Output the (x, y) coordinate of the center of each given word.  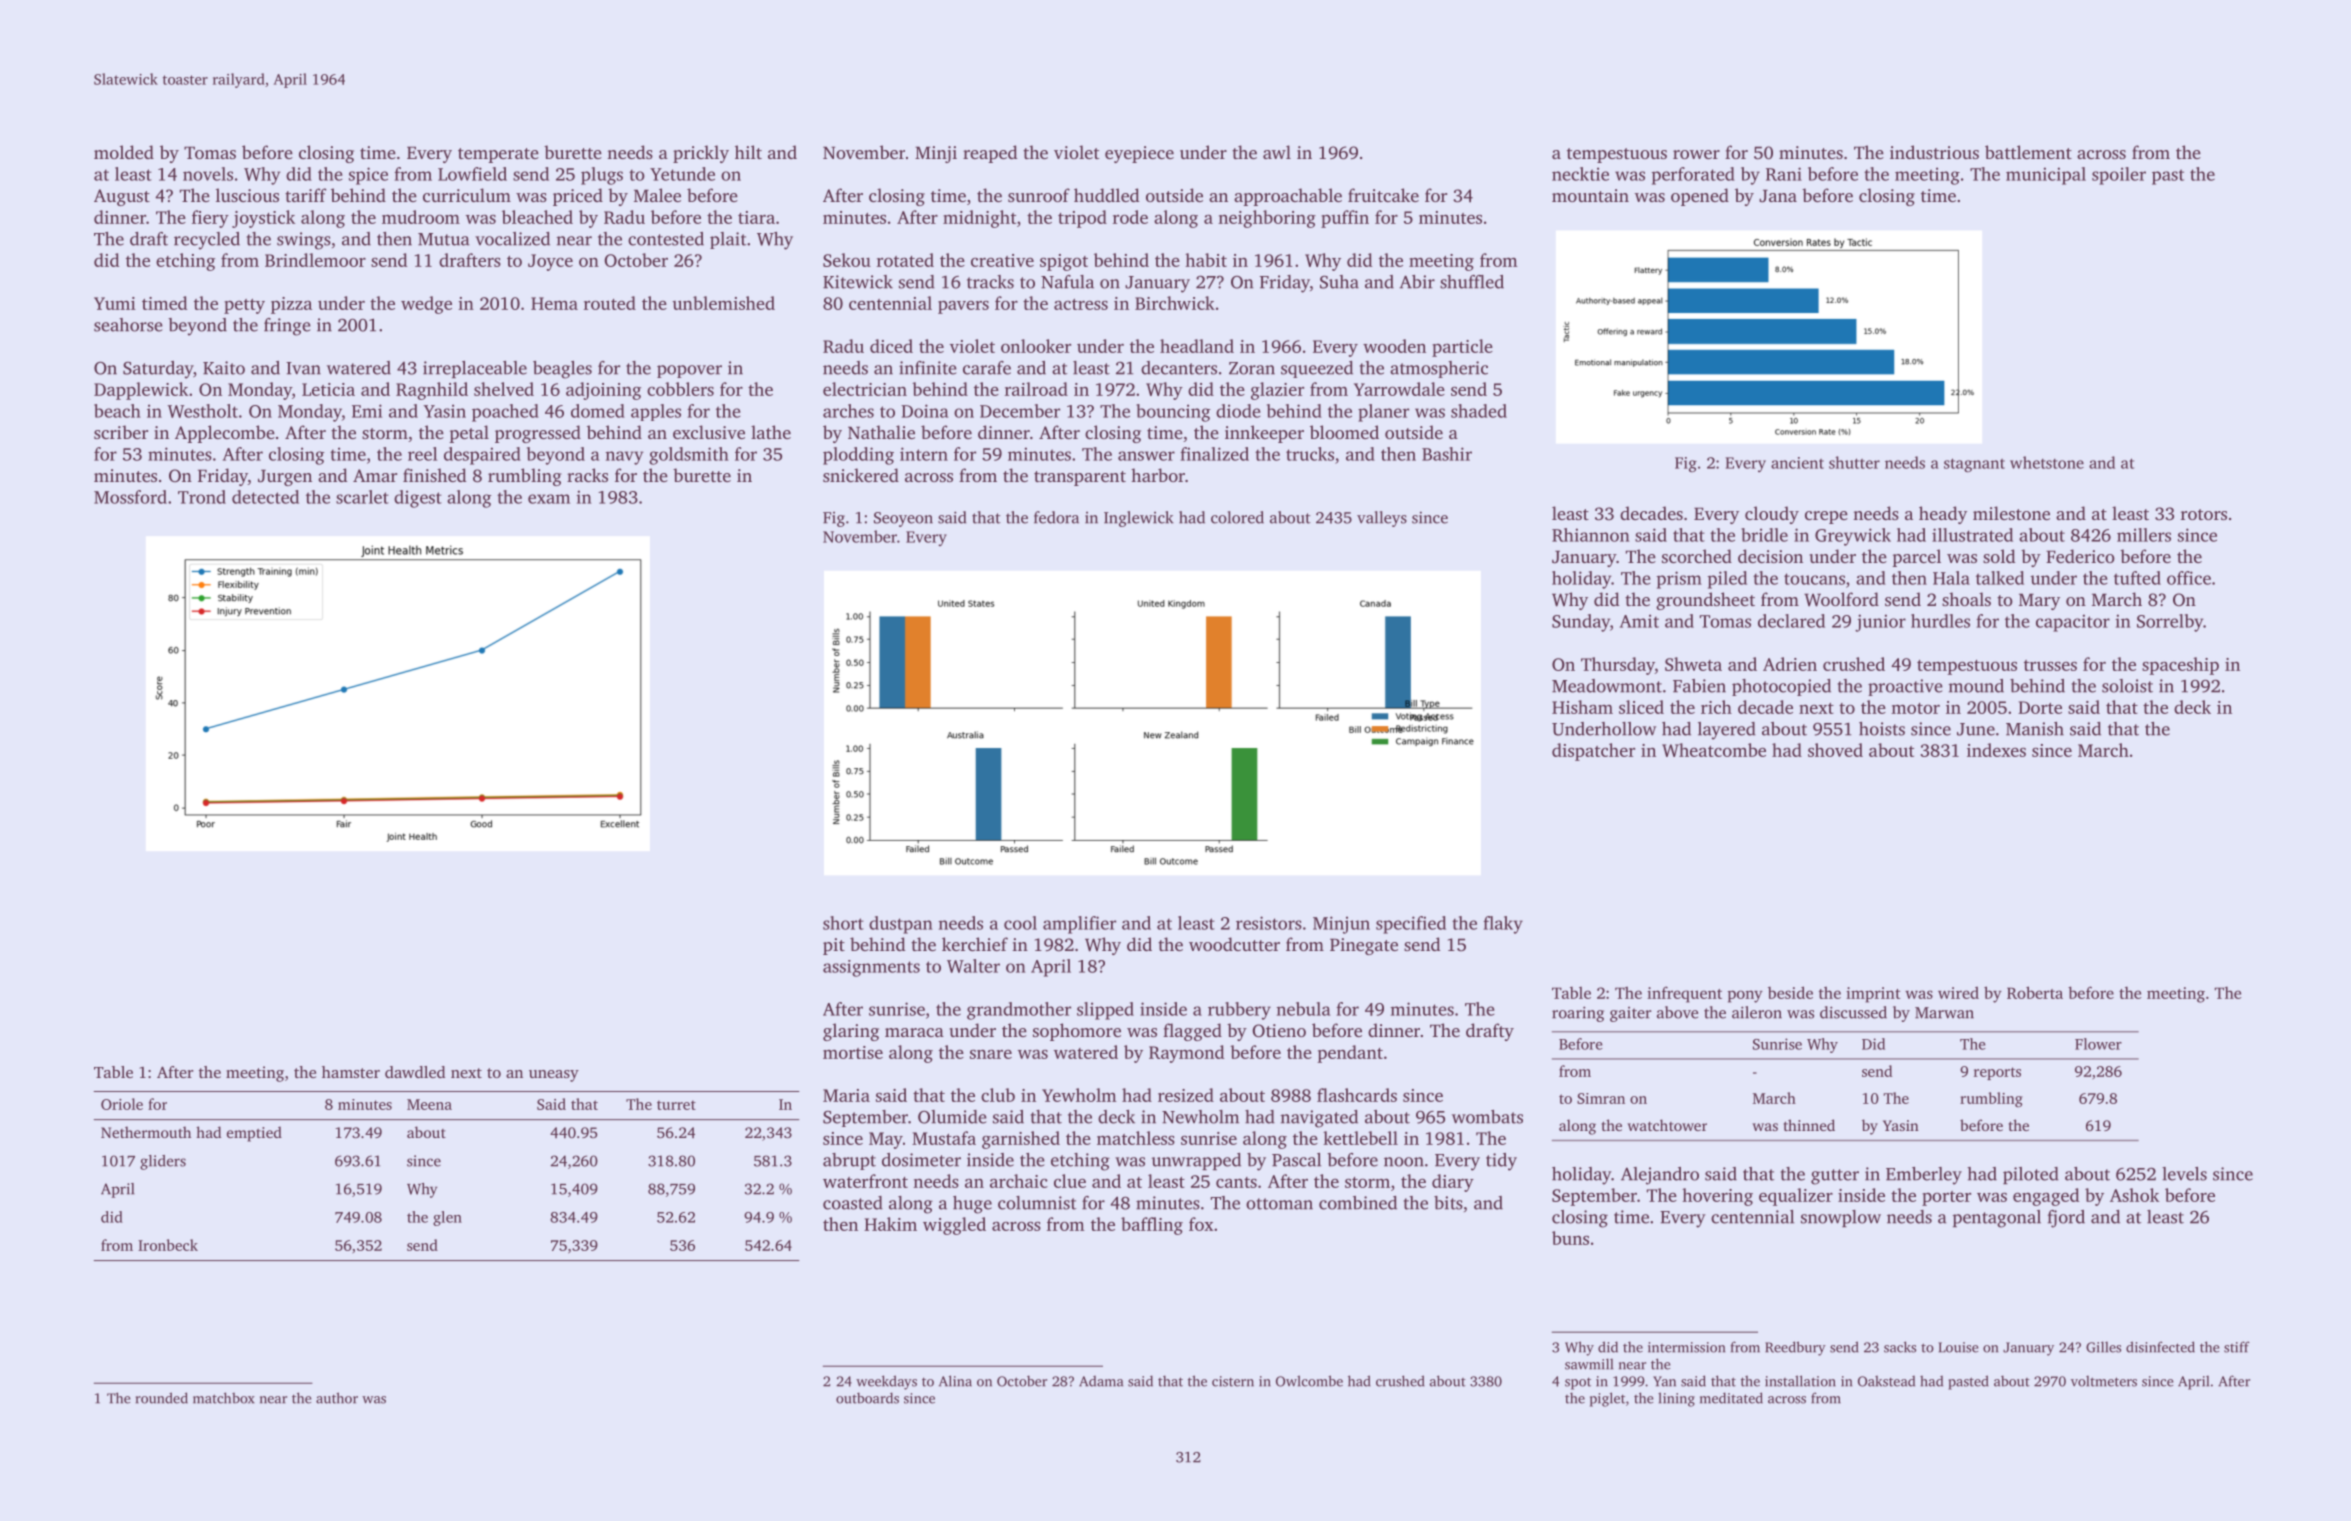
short (843, 923)
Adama (1101, 1381)
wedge (426, 305)
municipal (2046, 176)
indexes (1996, 750)
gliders (163, 1162)
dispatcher (1593, 752)
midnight (979, 219)
